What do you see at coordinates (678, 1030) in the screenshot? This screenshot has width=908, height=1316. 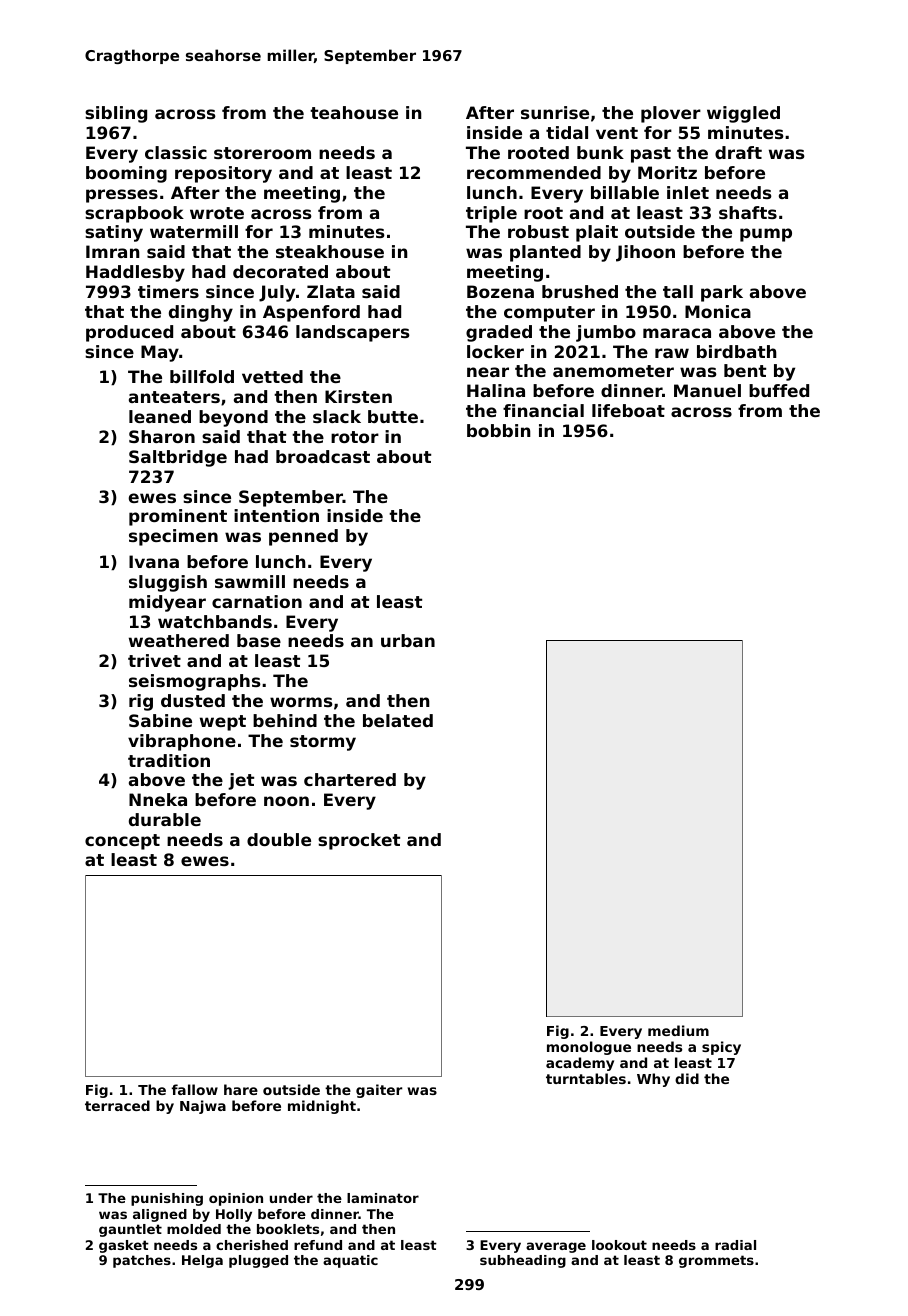 I see `medium` at bounding box center [678, 1030].
